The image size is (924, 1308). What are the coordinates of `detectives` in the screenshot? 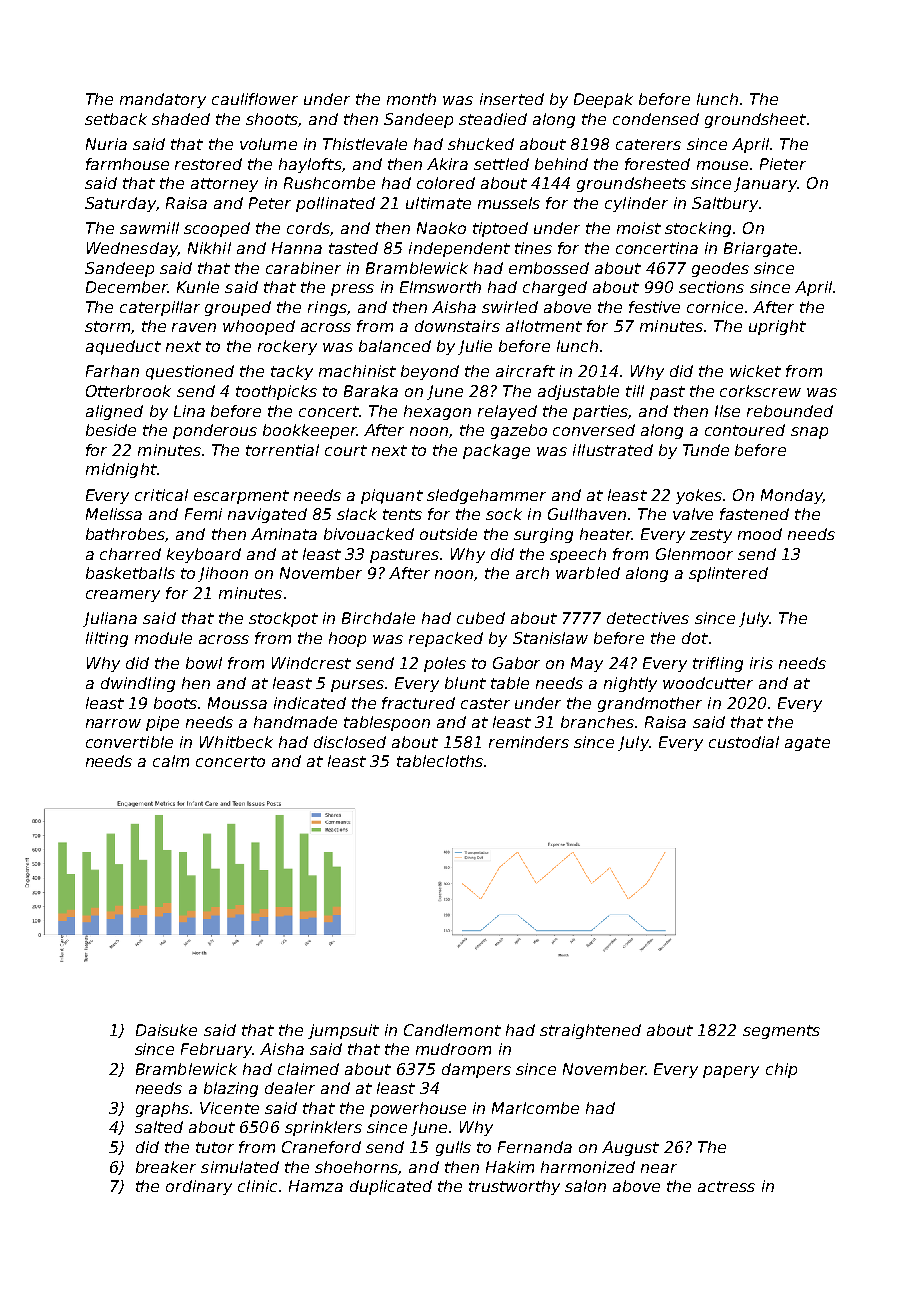 It's located at (648, 618).
